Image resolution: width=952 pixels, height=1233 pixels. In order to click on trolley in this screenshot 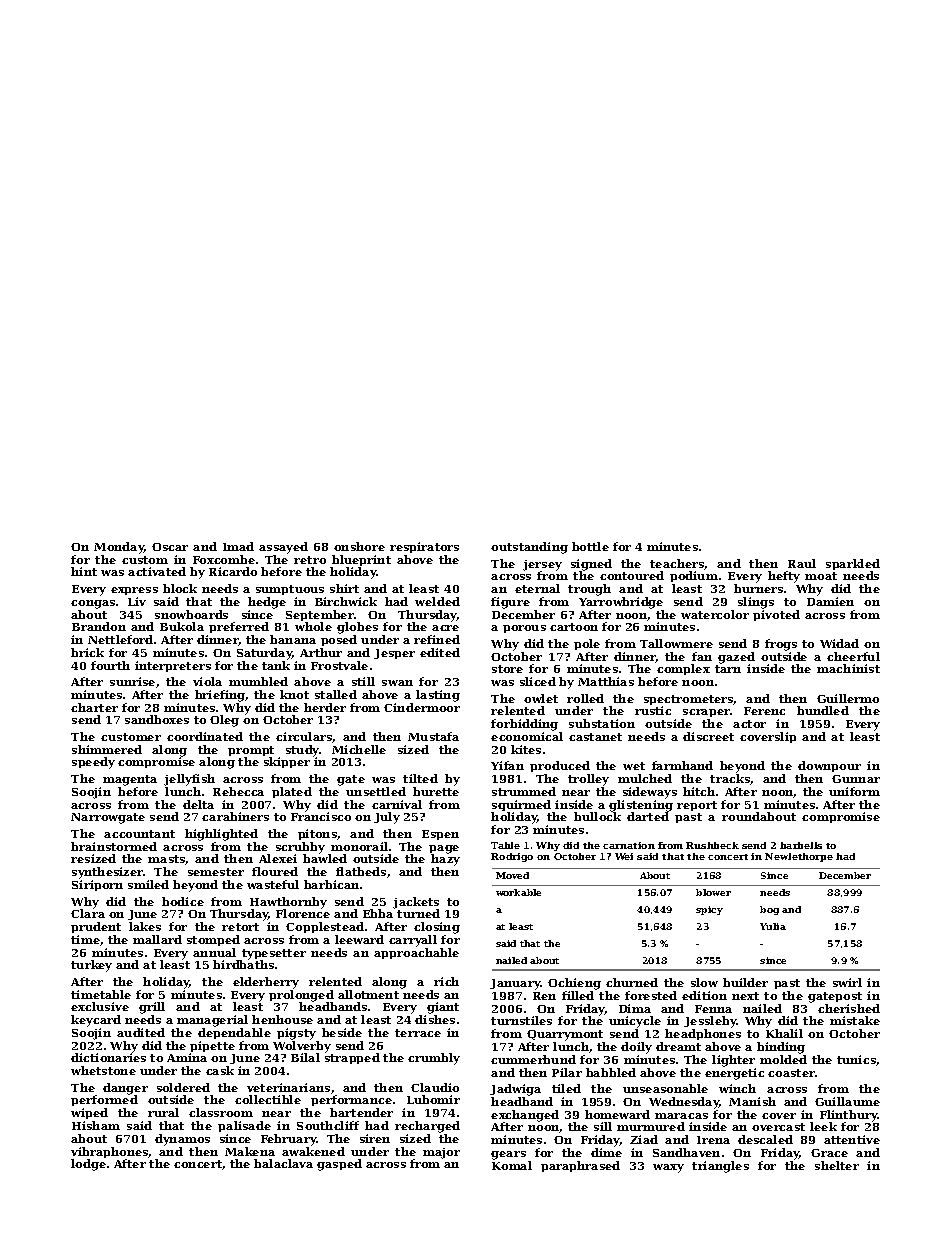, I will do `click(588, 780)`.
